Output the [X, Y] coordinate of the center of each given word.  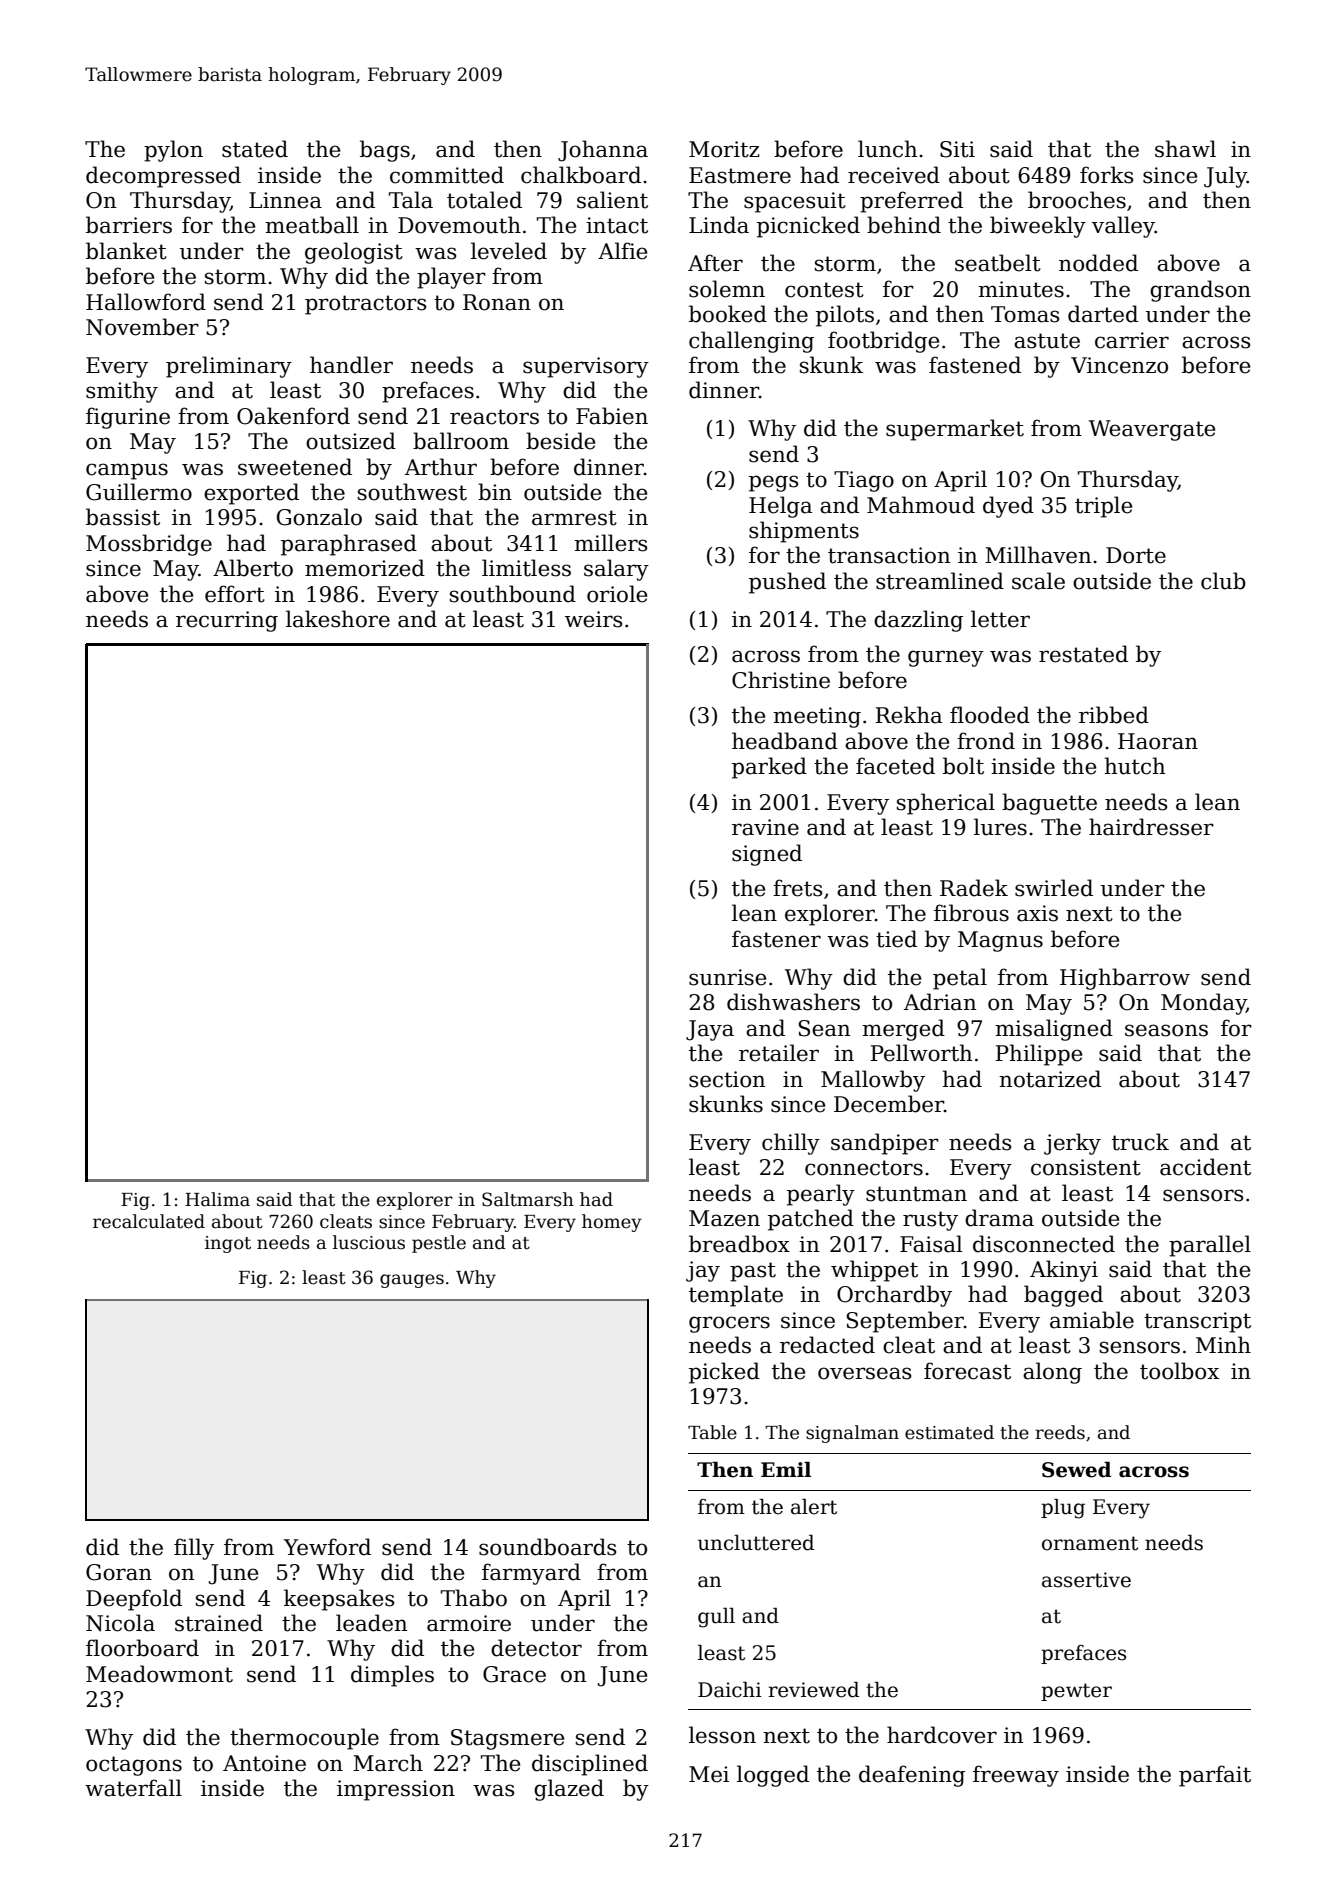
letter [1000, 619]
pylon [173, 151]
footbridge [883, 342]
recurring [227, 621]
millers [610, 543]
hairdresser [1151, 827]
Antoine [264, 1763]
